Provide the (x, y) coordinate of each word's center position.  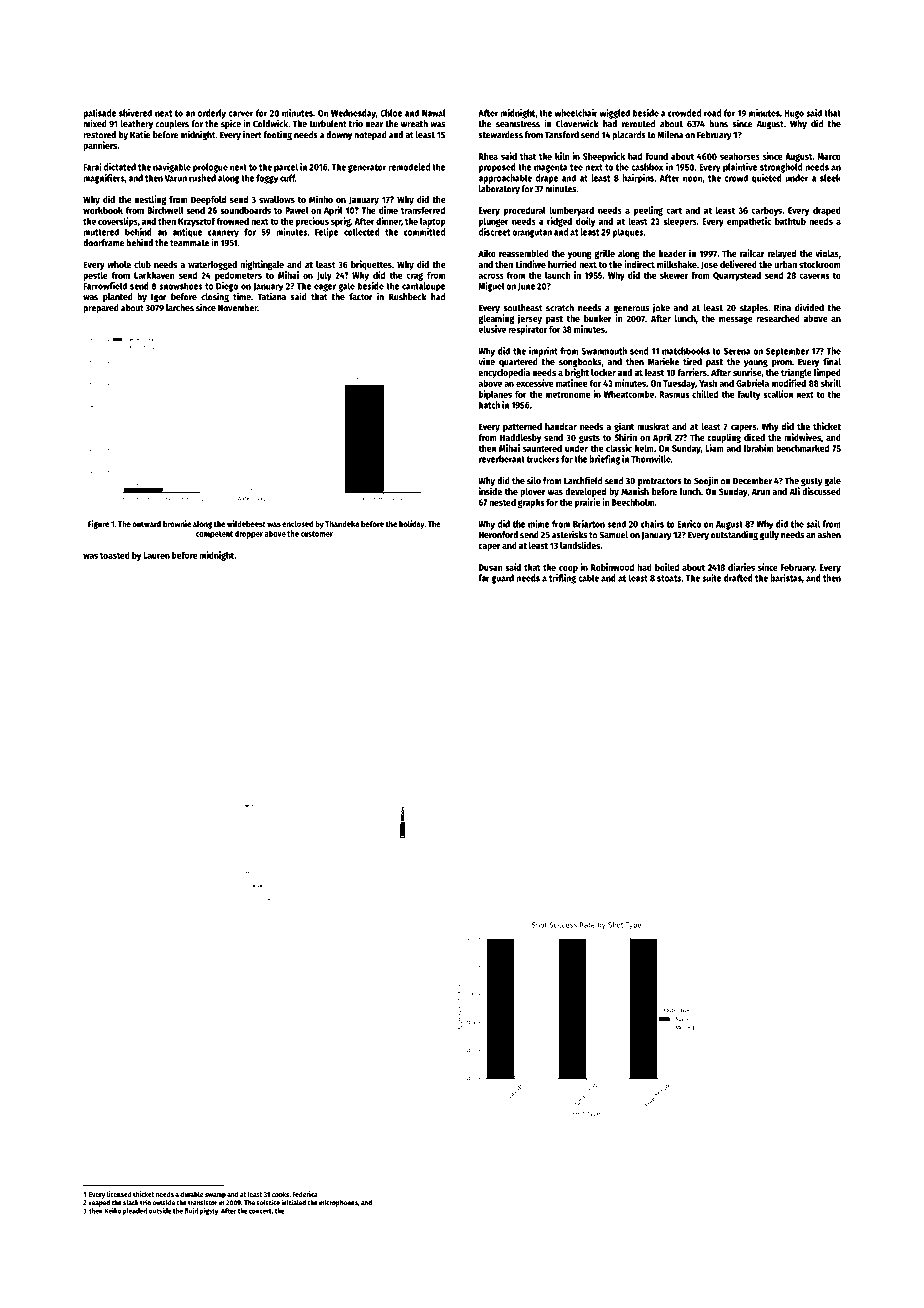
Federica (305, 1194)
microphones (338, 1203)
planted (118, 298)
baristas (786, 578)
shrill (831, 383)
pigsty (209, 1211)
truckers (543, 459)
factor (361, 297)
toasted (115, 555)
